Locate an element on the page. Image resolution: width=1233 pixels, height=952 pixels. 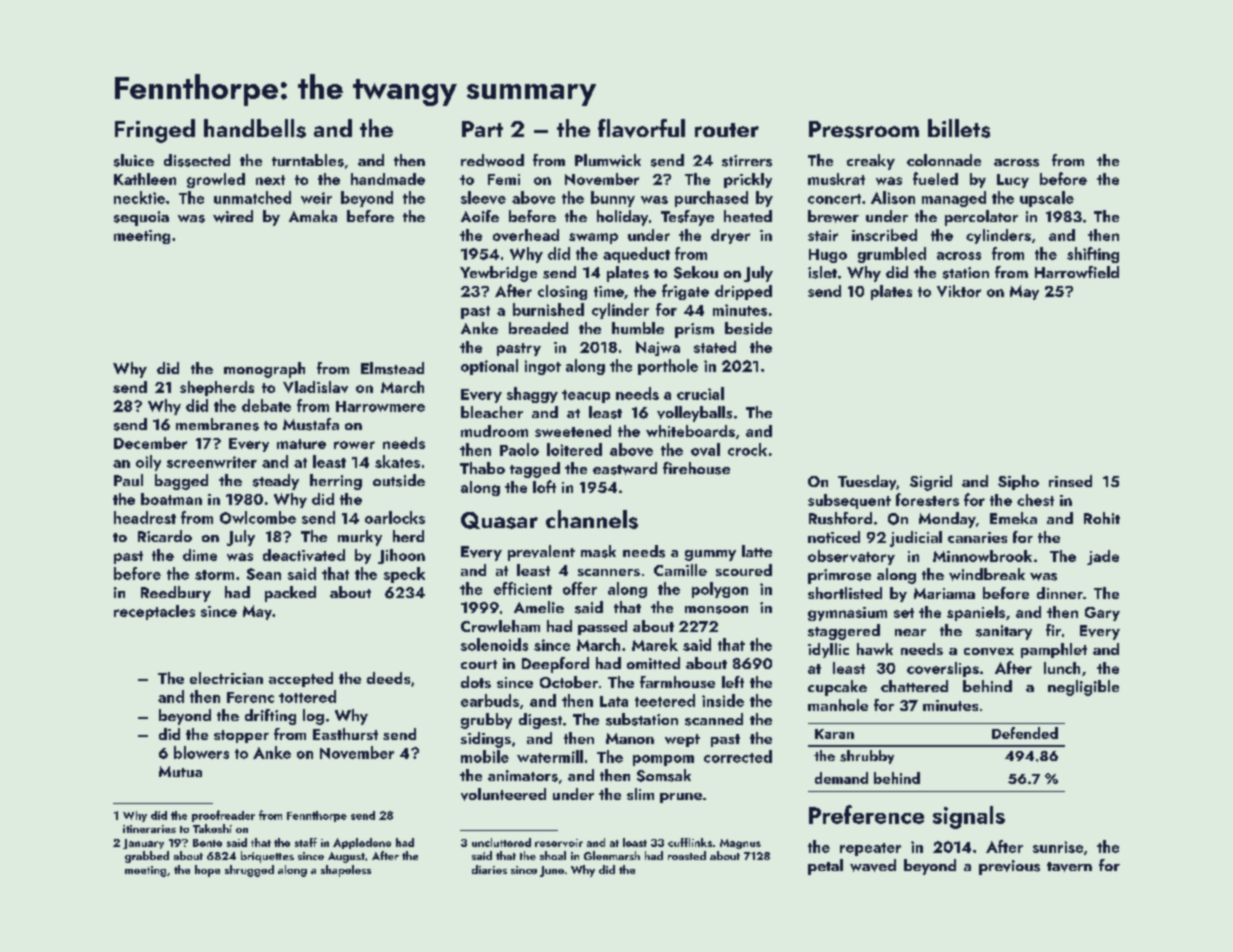
Viktor is located at coordinates (959, 291).
